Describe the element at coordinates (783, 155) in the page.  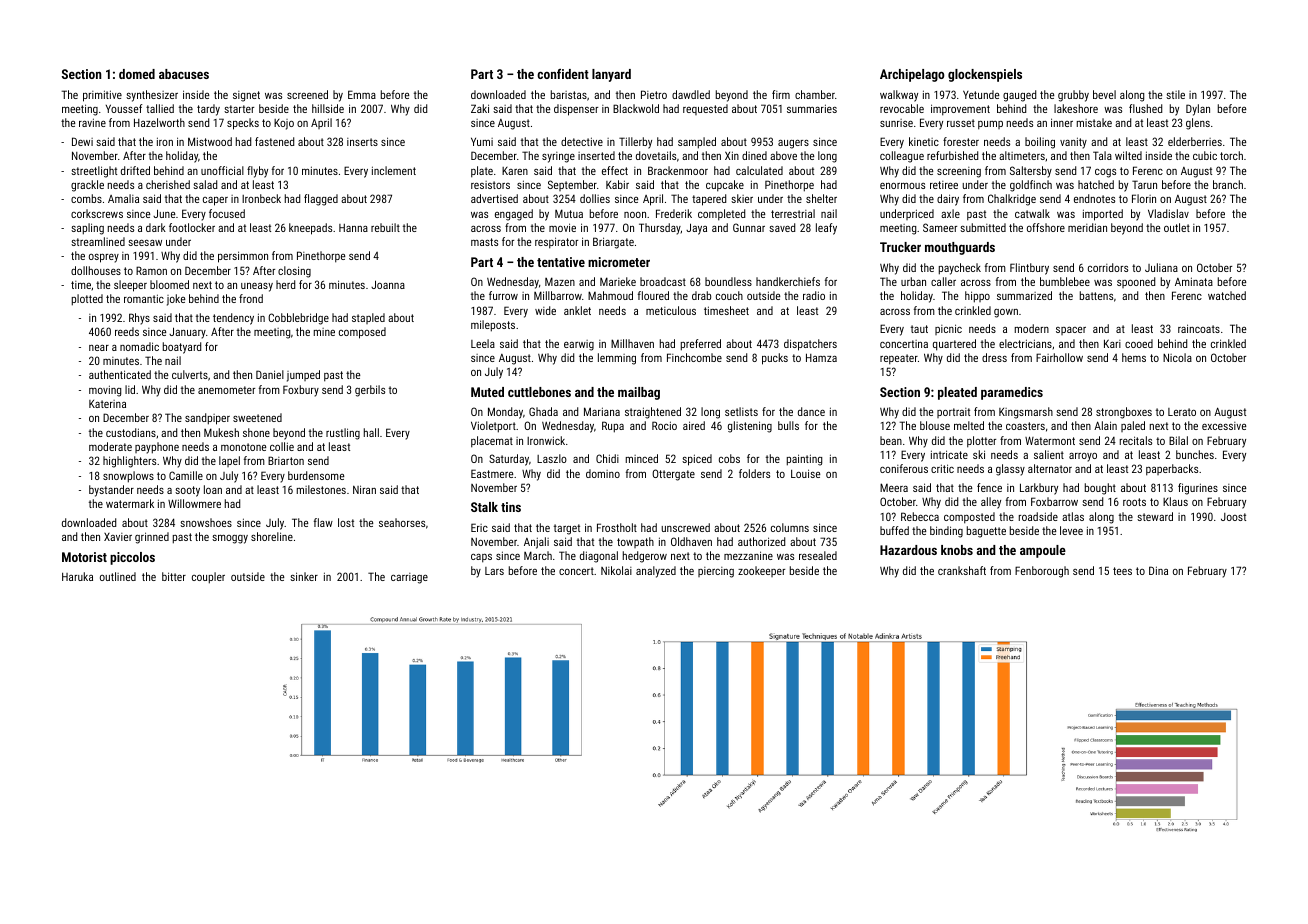
I see `above` at that location.
